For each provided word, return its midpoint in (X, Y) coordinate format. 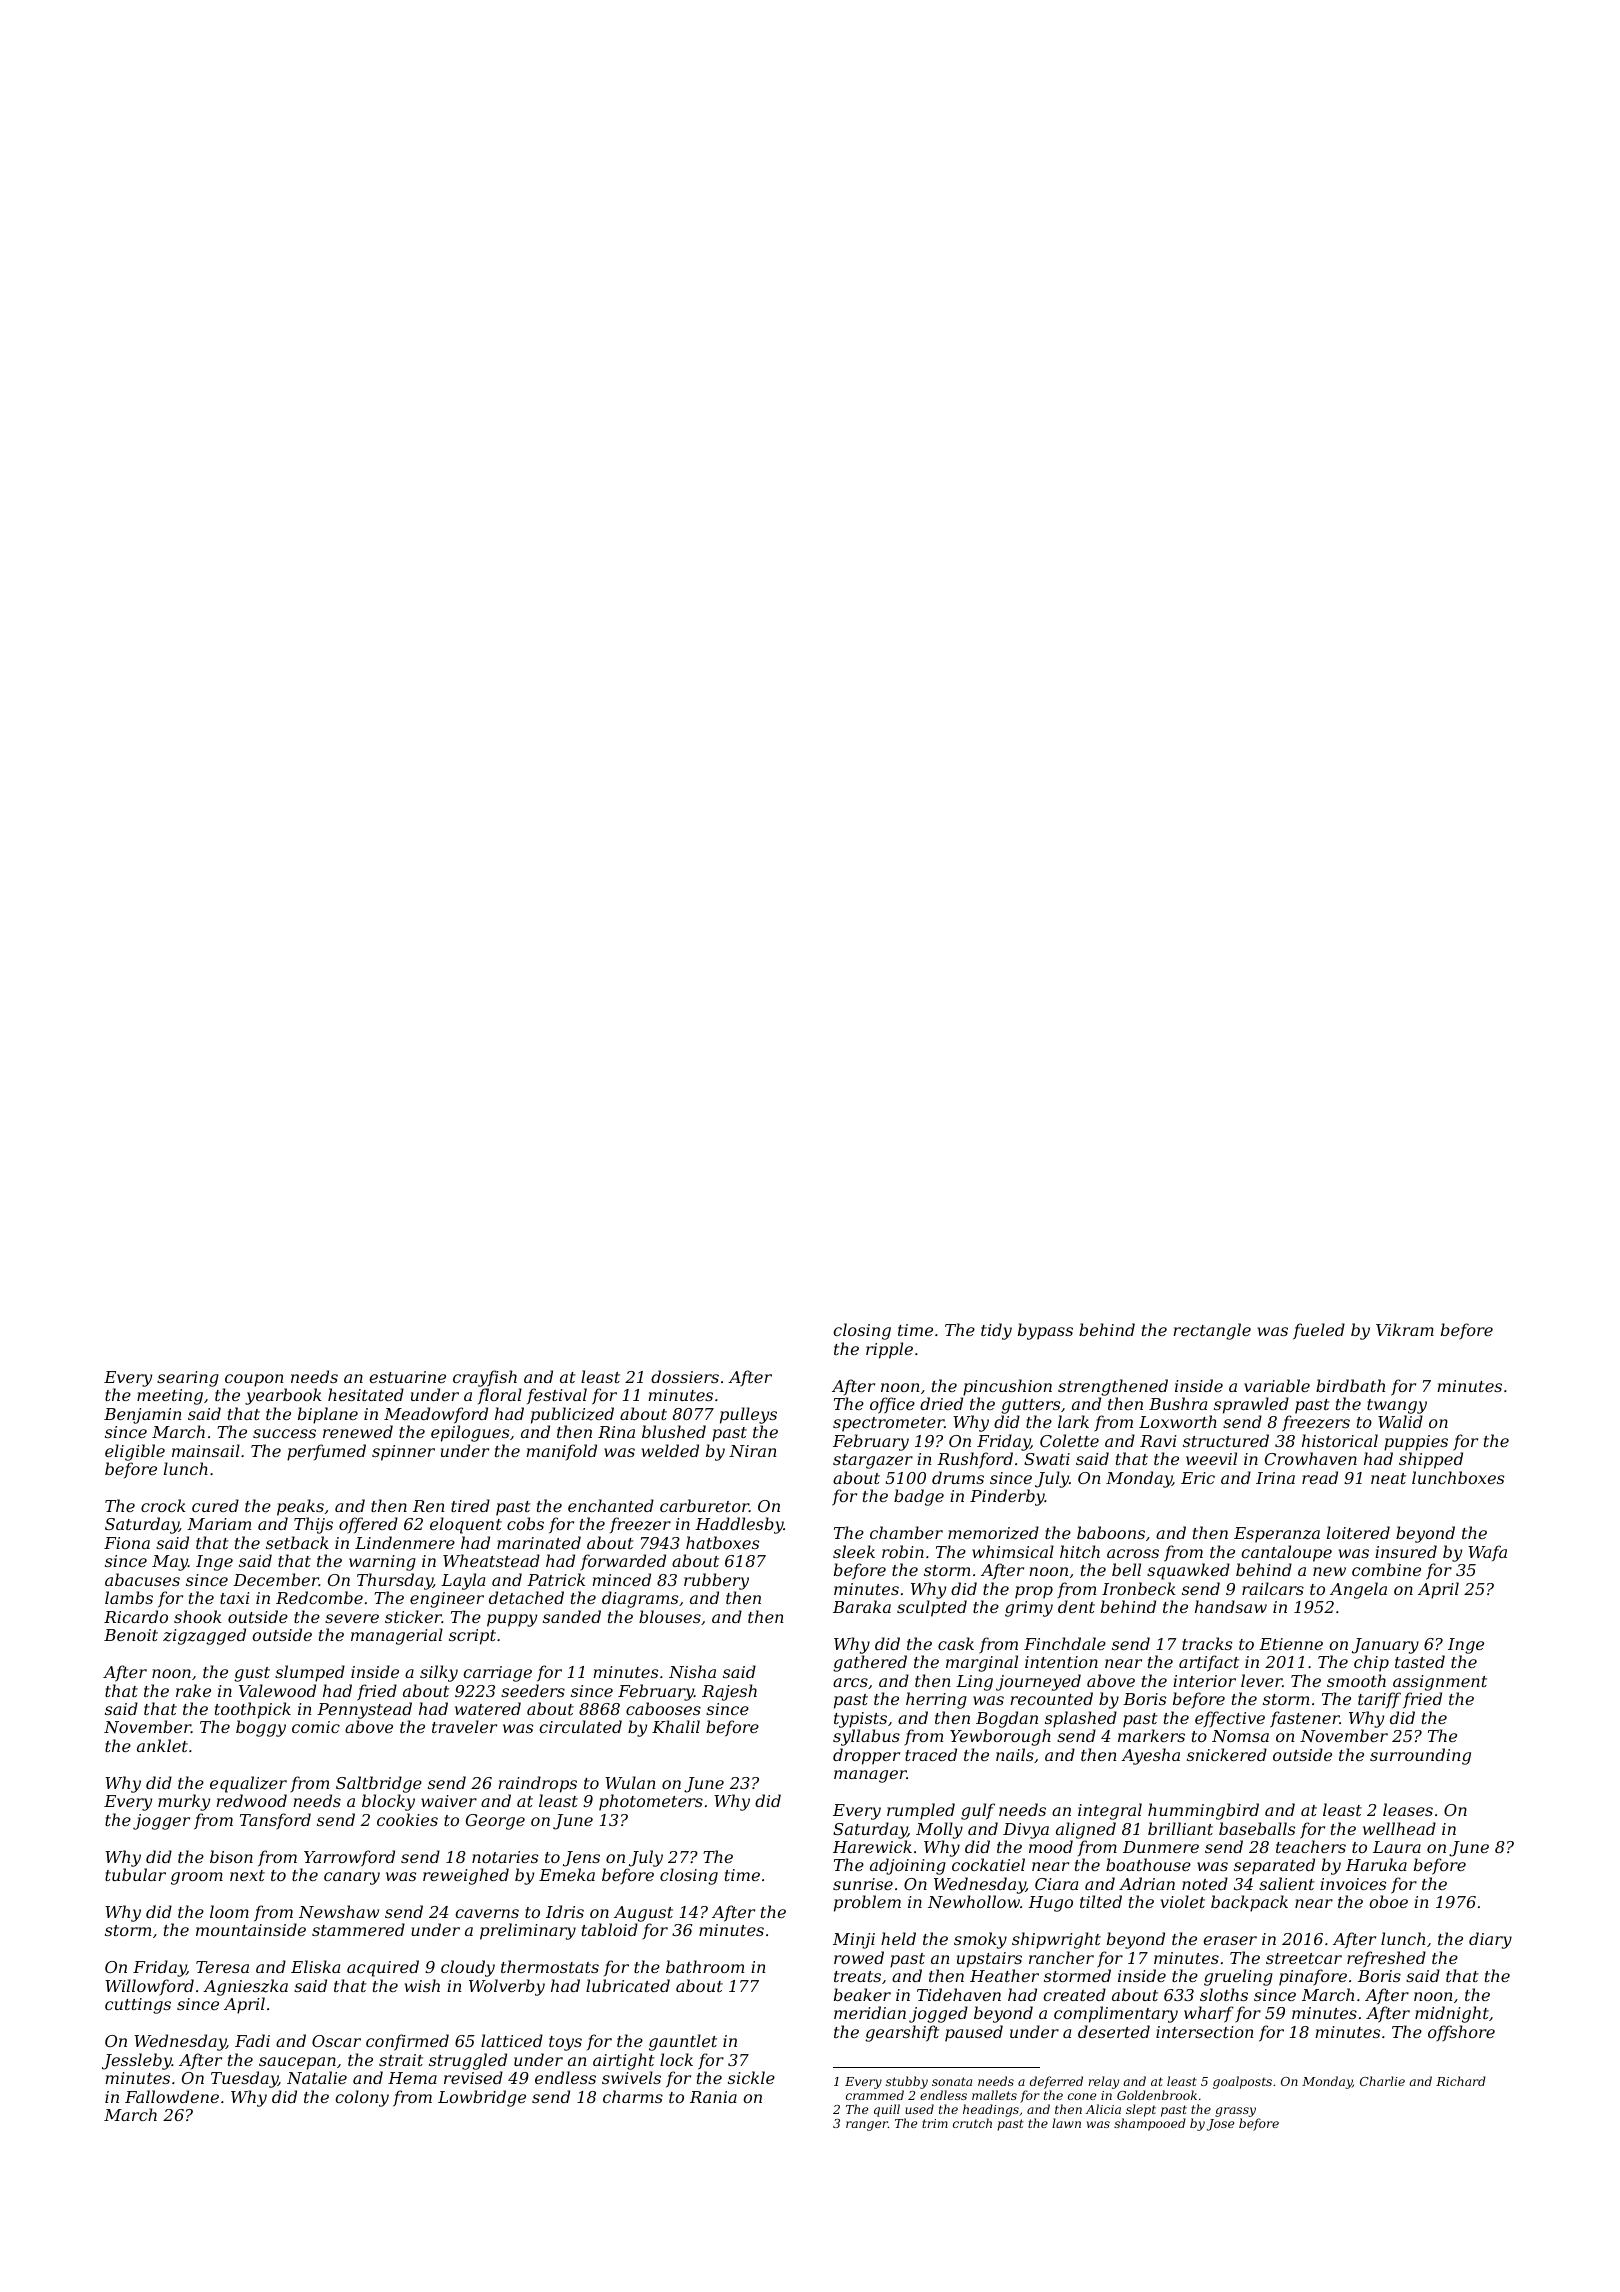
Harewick (872, 1846)
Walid (1400, 1421)
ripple (889, 1350)
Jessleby (137, 2061)
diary (1490, 1940)
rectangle (1212, 1331)
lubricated (628, 1985)
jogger (161, 1822)
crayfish (485, 1378)
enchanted (611, 1505)
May (170, 1563)
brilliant (1180, 1828)
